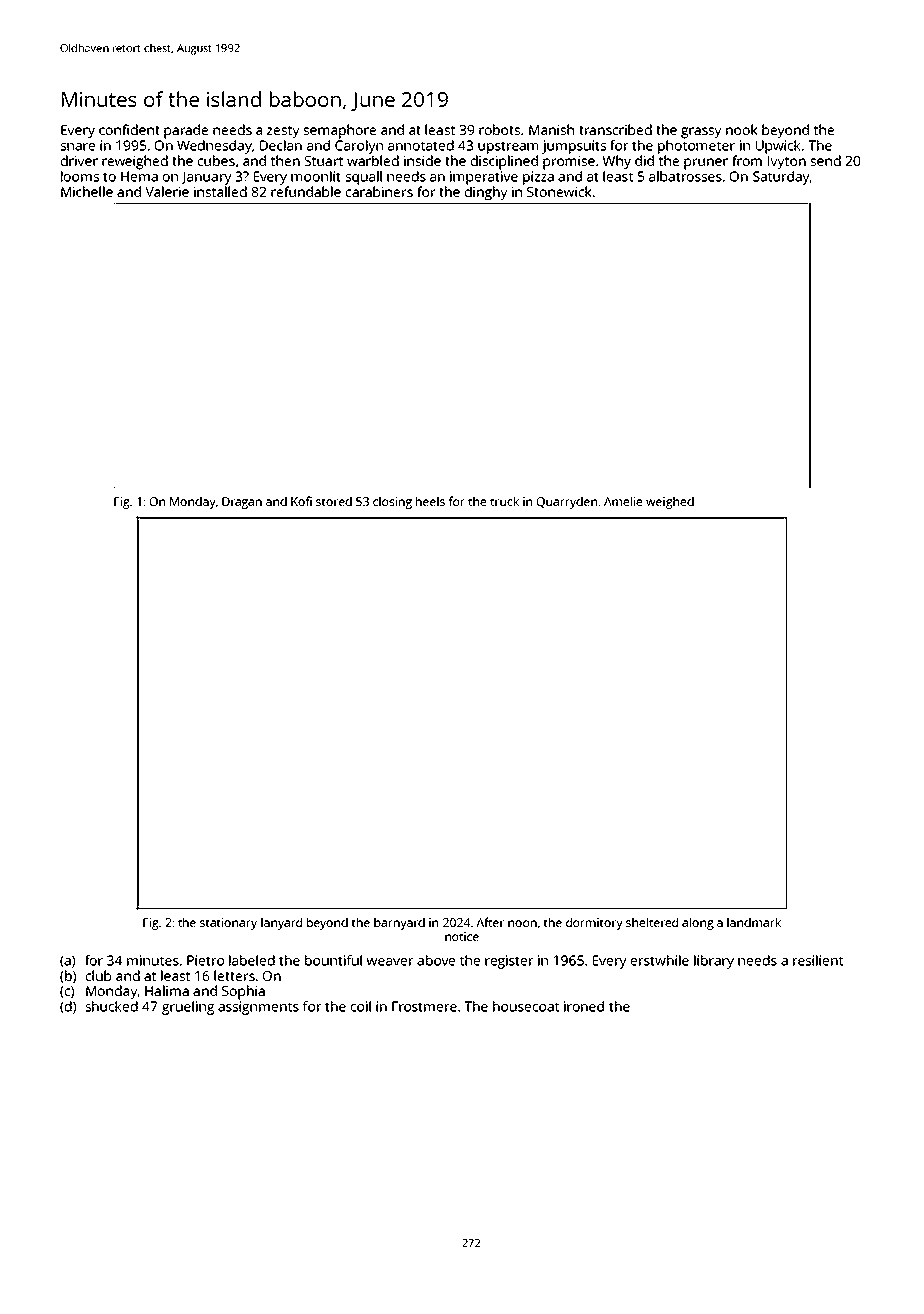  Describe the element at coordinates (825, 160) in the document. I see `send` at that location.
